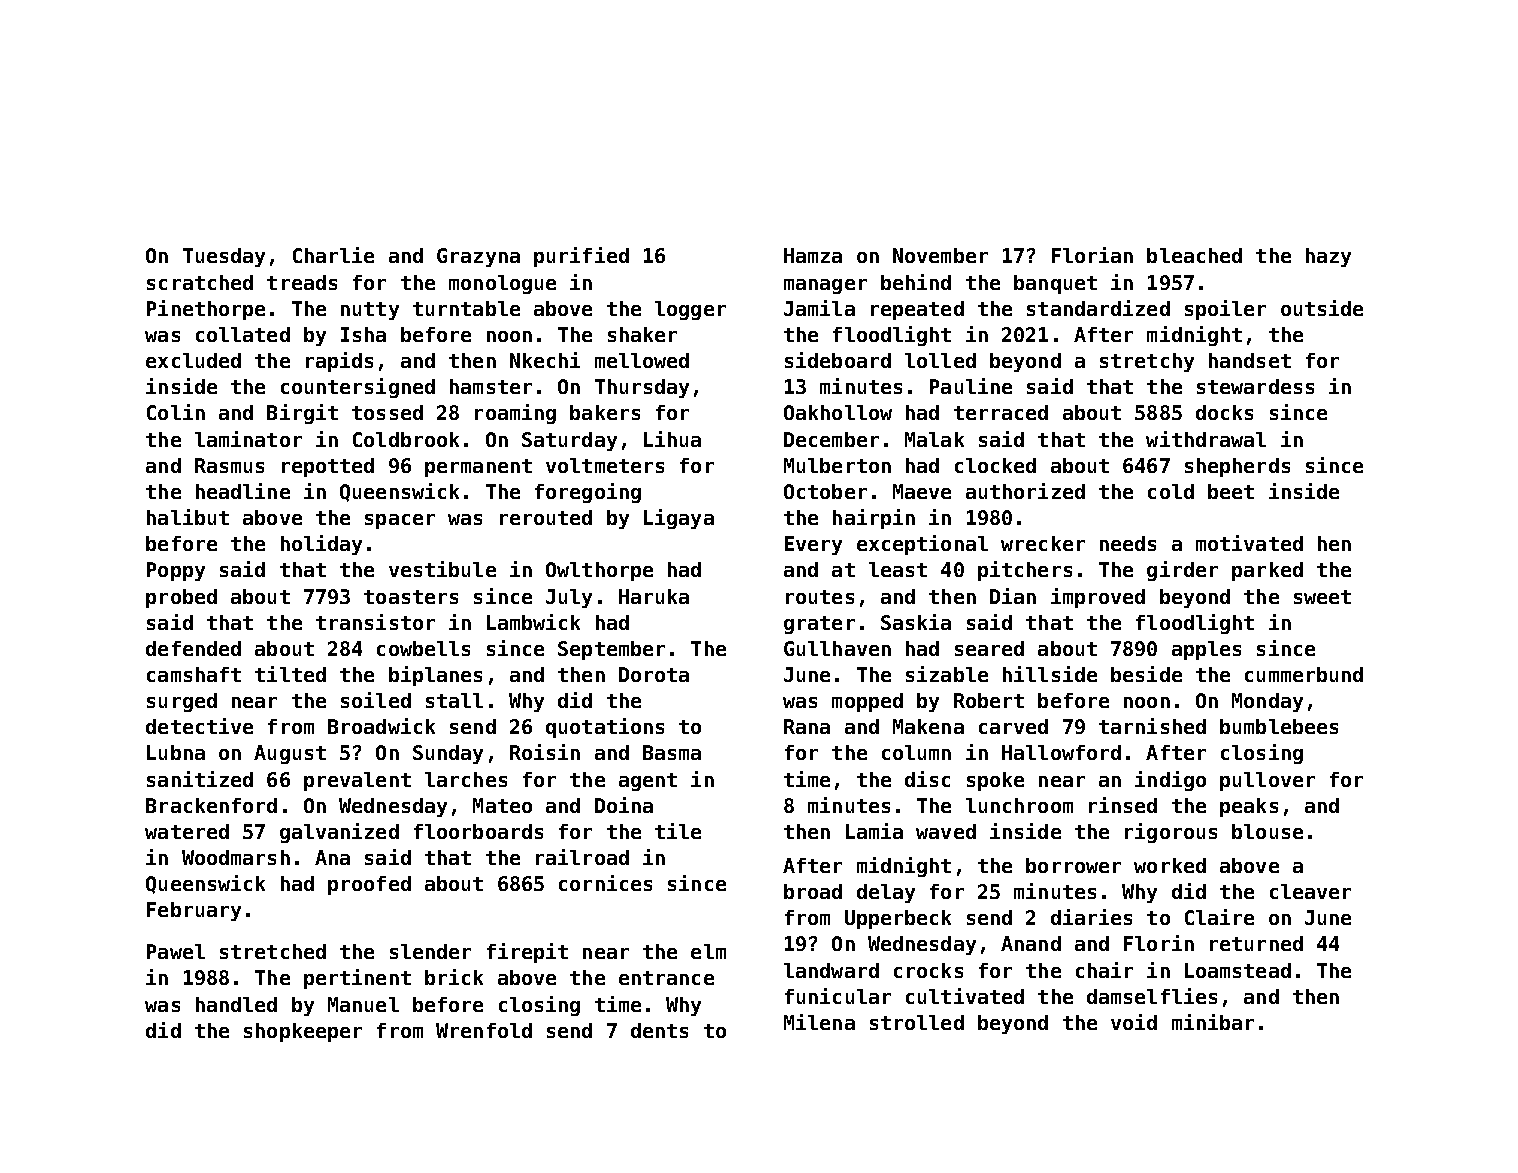 The image size is (1518, 1173). I want to click on Wrenfold, so click(484, 1030).
